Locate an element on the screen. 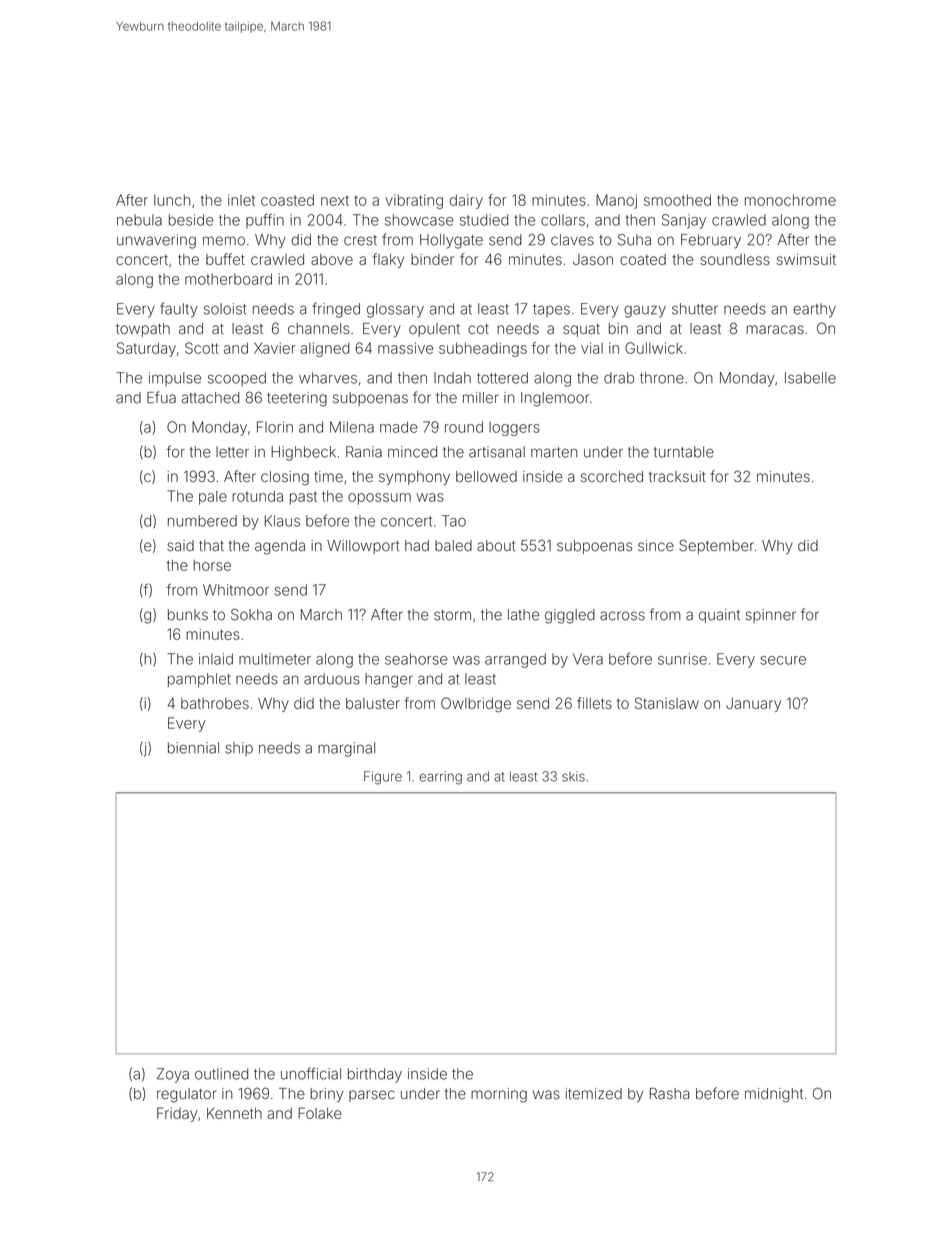 The width and height of the screenshot is (952, 1233). skis is located at coordinates (573, 776).
